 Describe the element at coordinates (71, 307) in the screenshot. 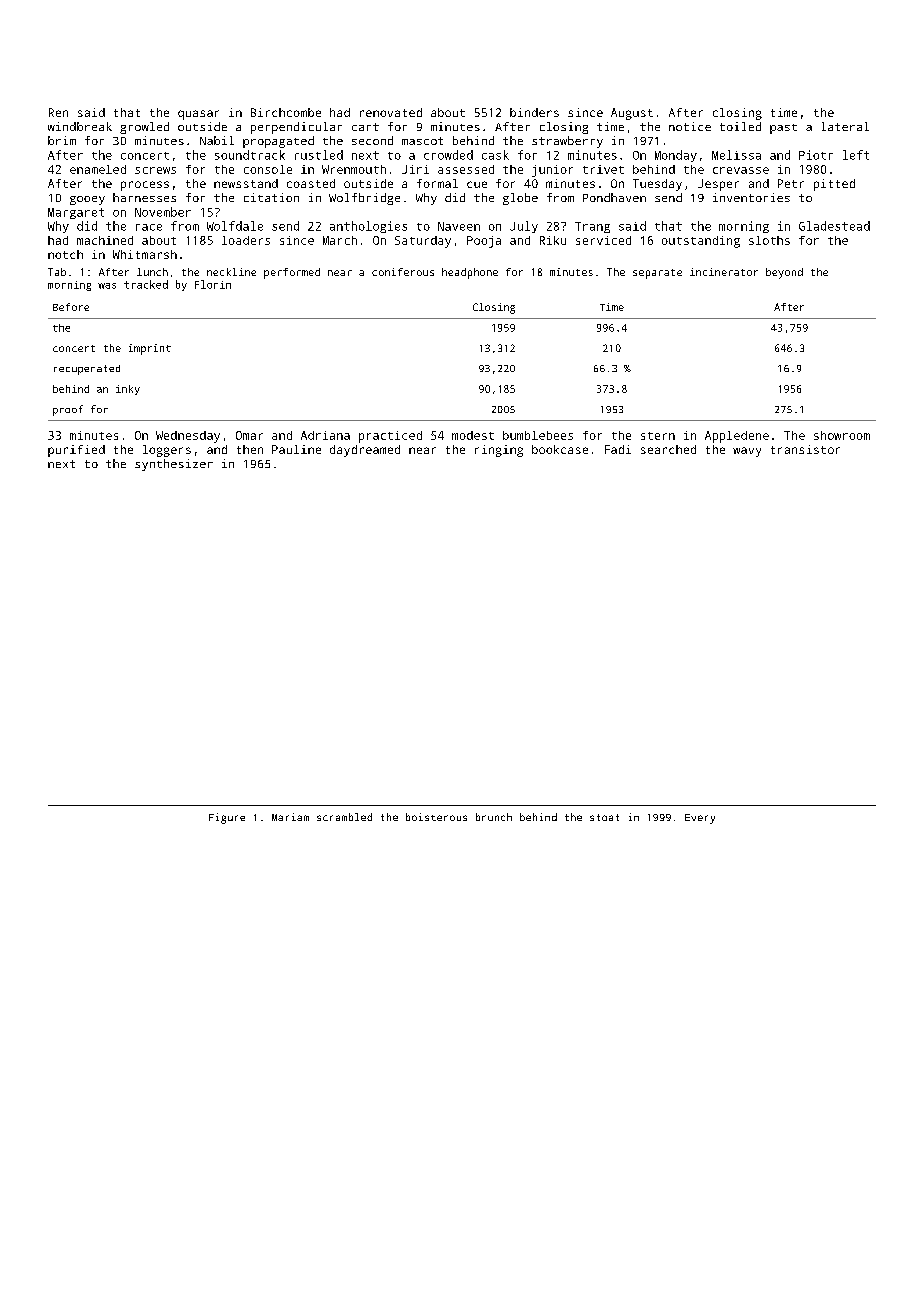

I see `Before` at that location.
